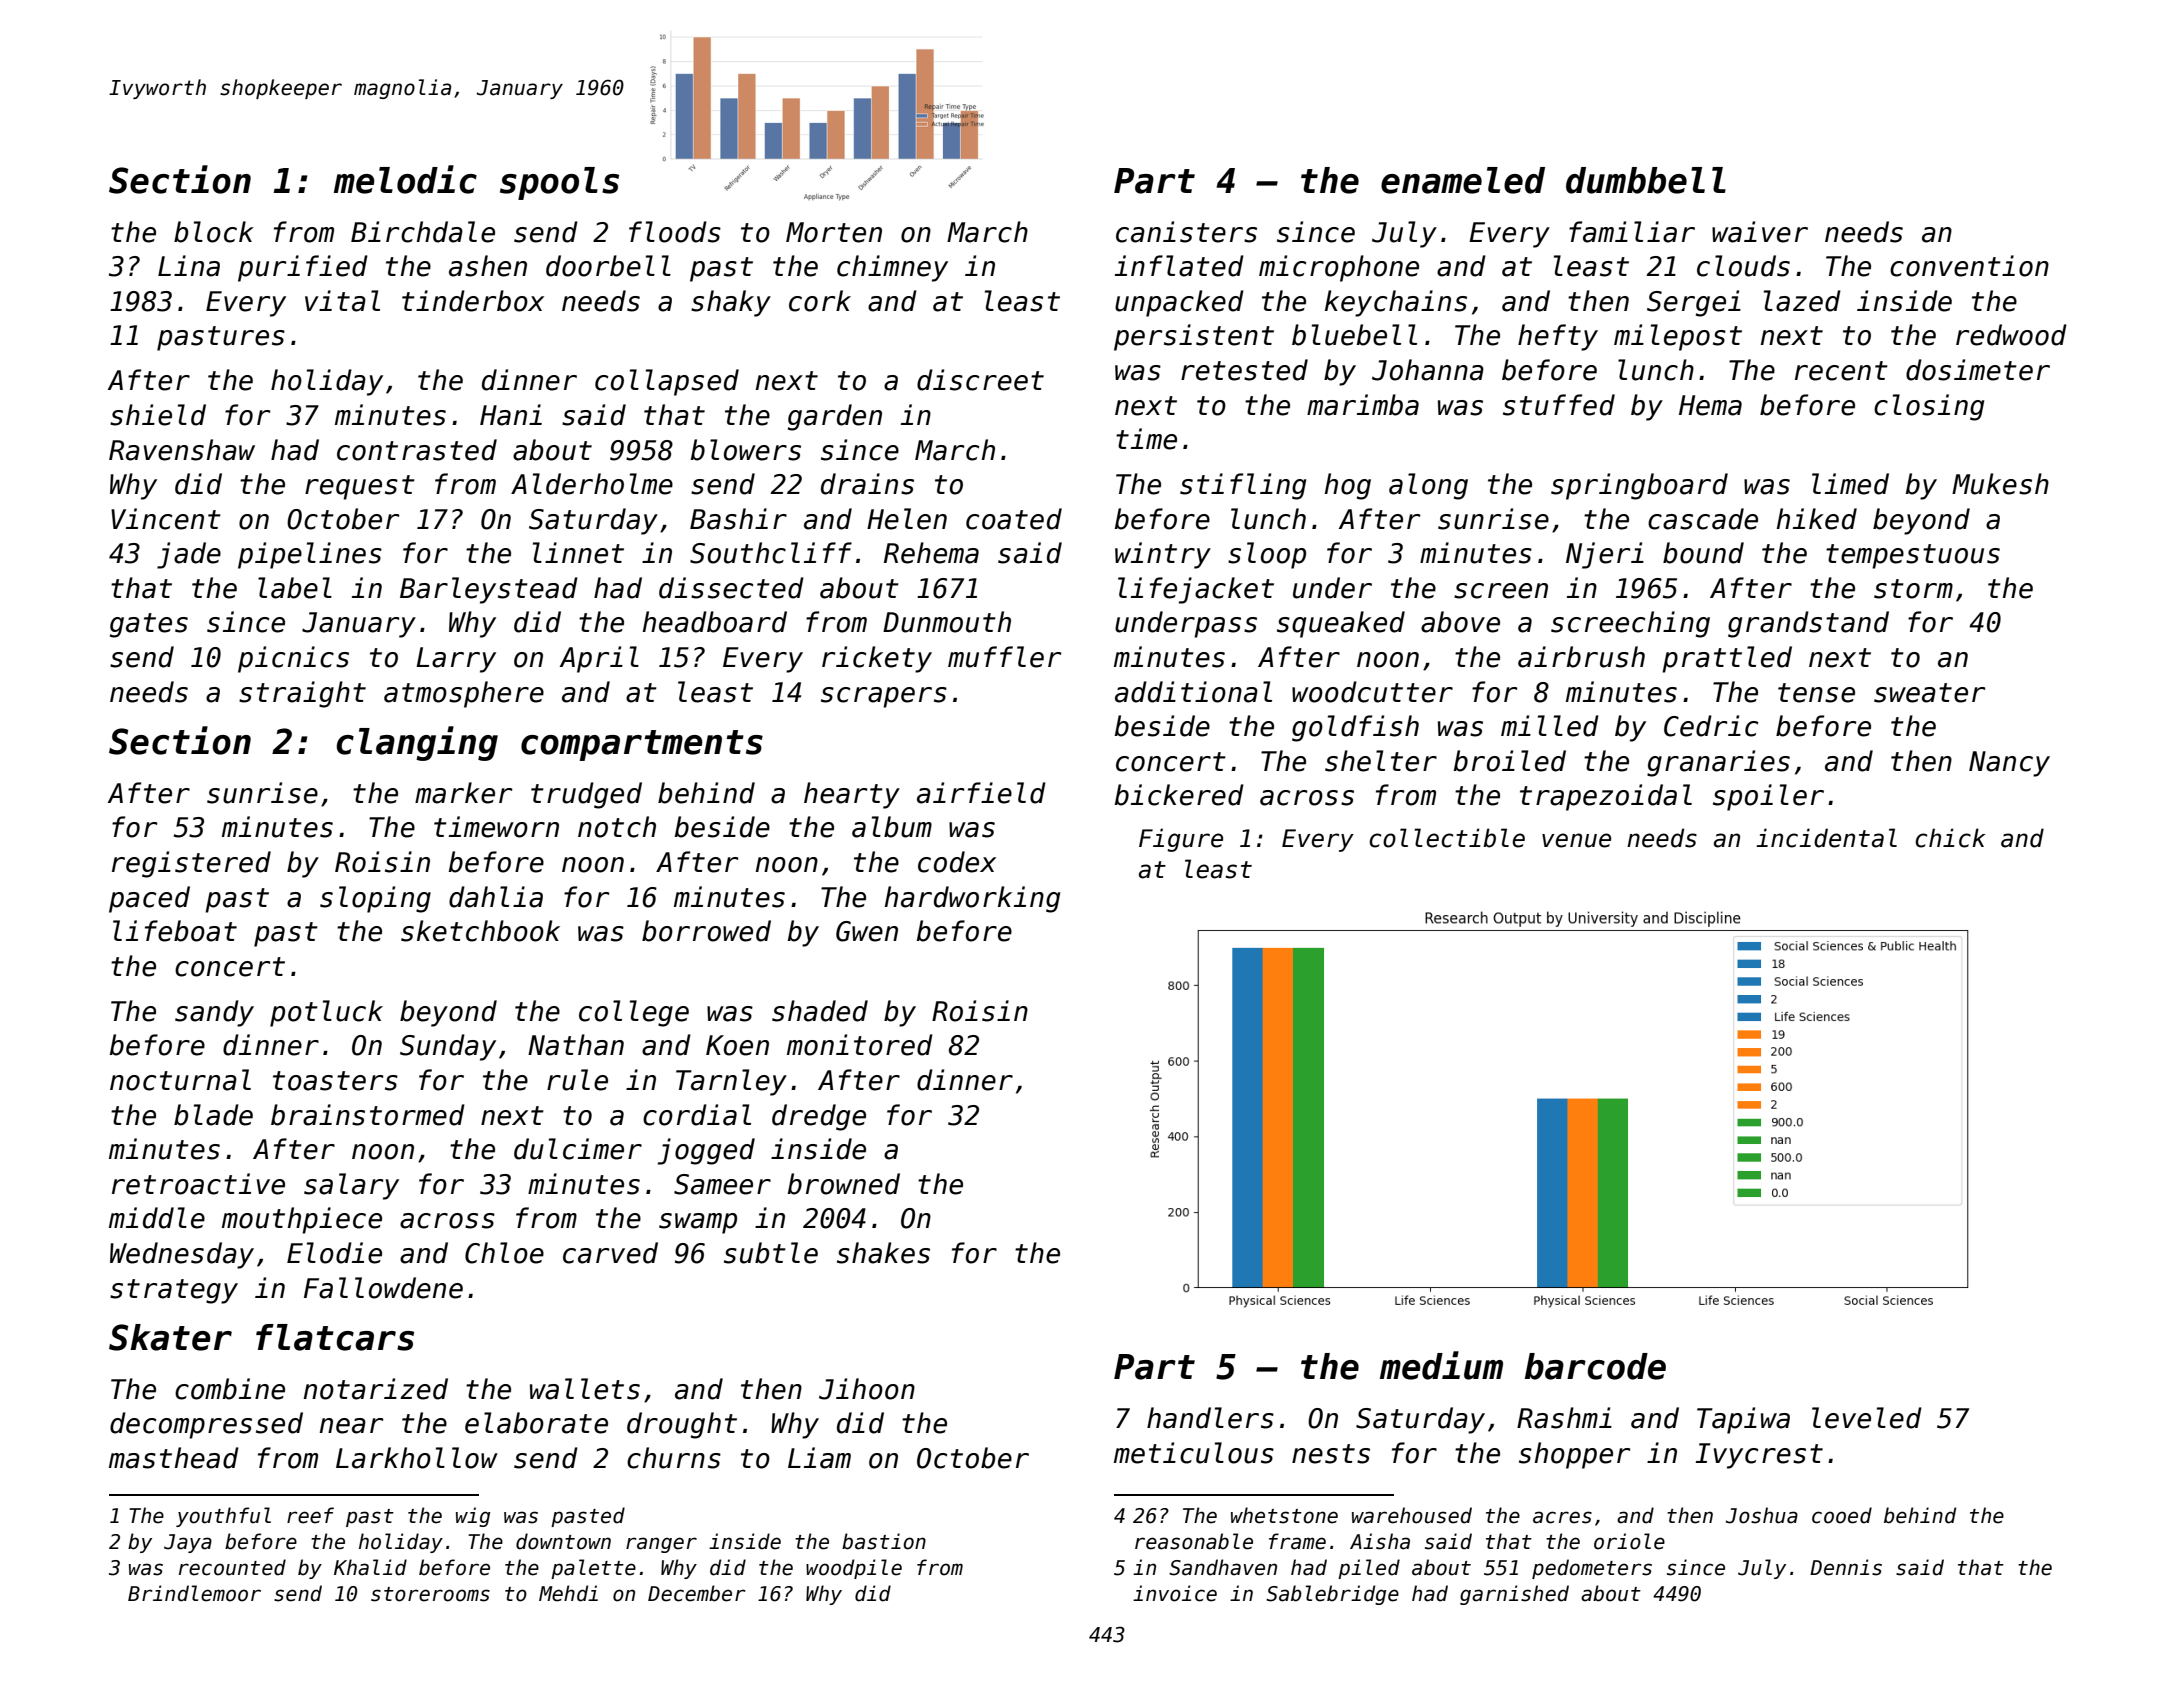 The height and width of the screenshot is (1683, 2178). Describe the element at coordinates (1762, 1515) in the screenshot. I see `Joshua` at that location.
